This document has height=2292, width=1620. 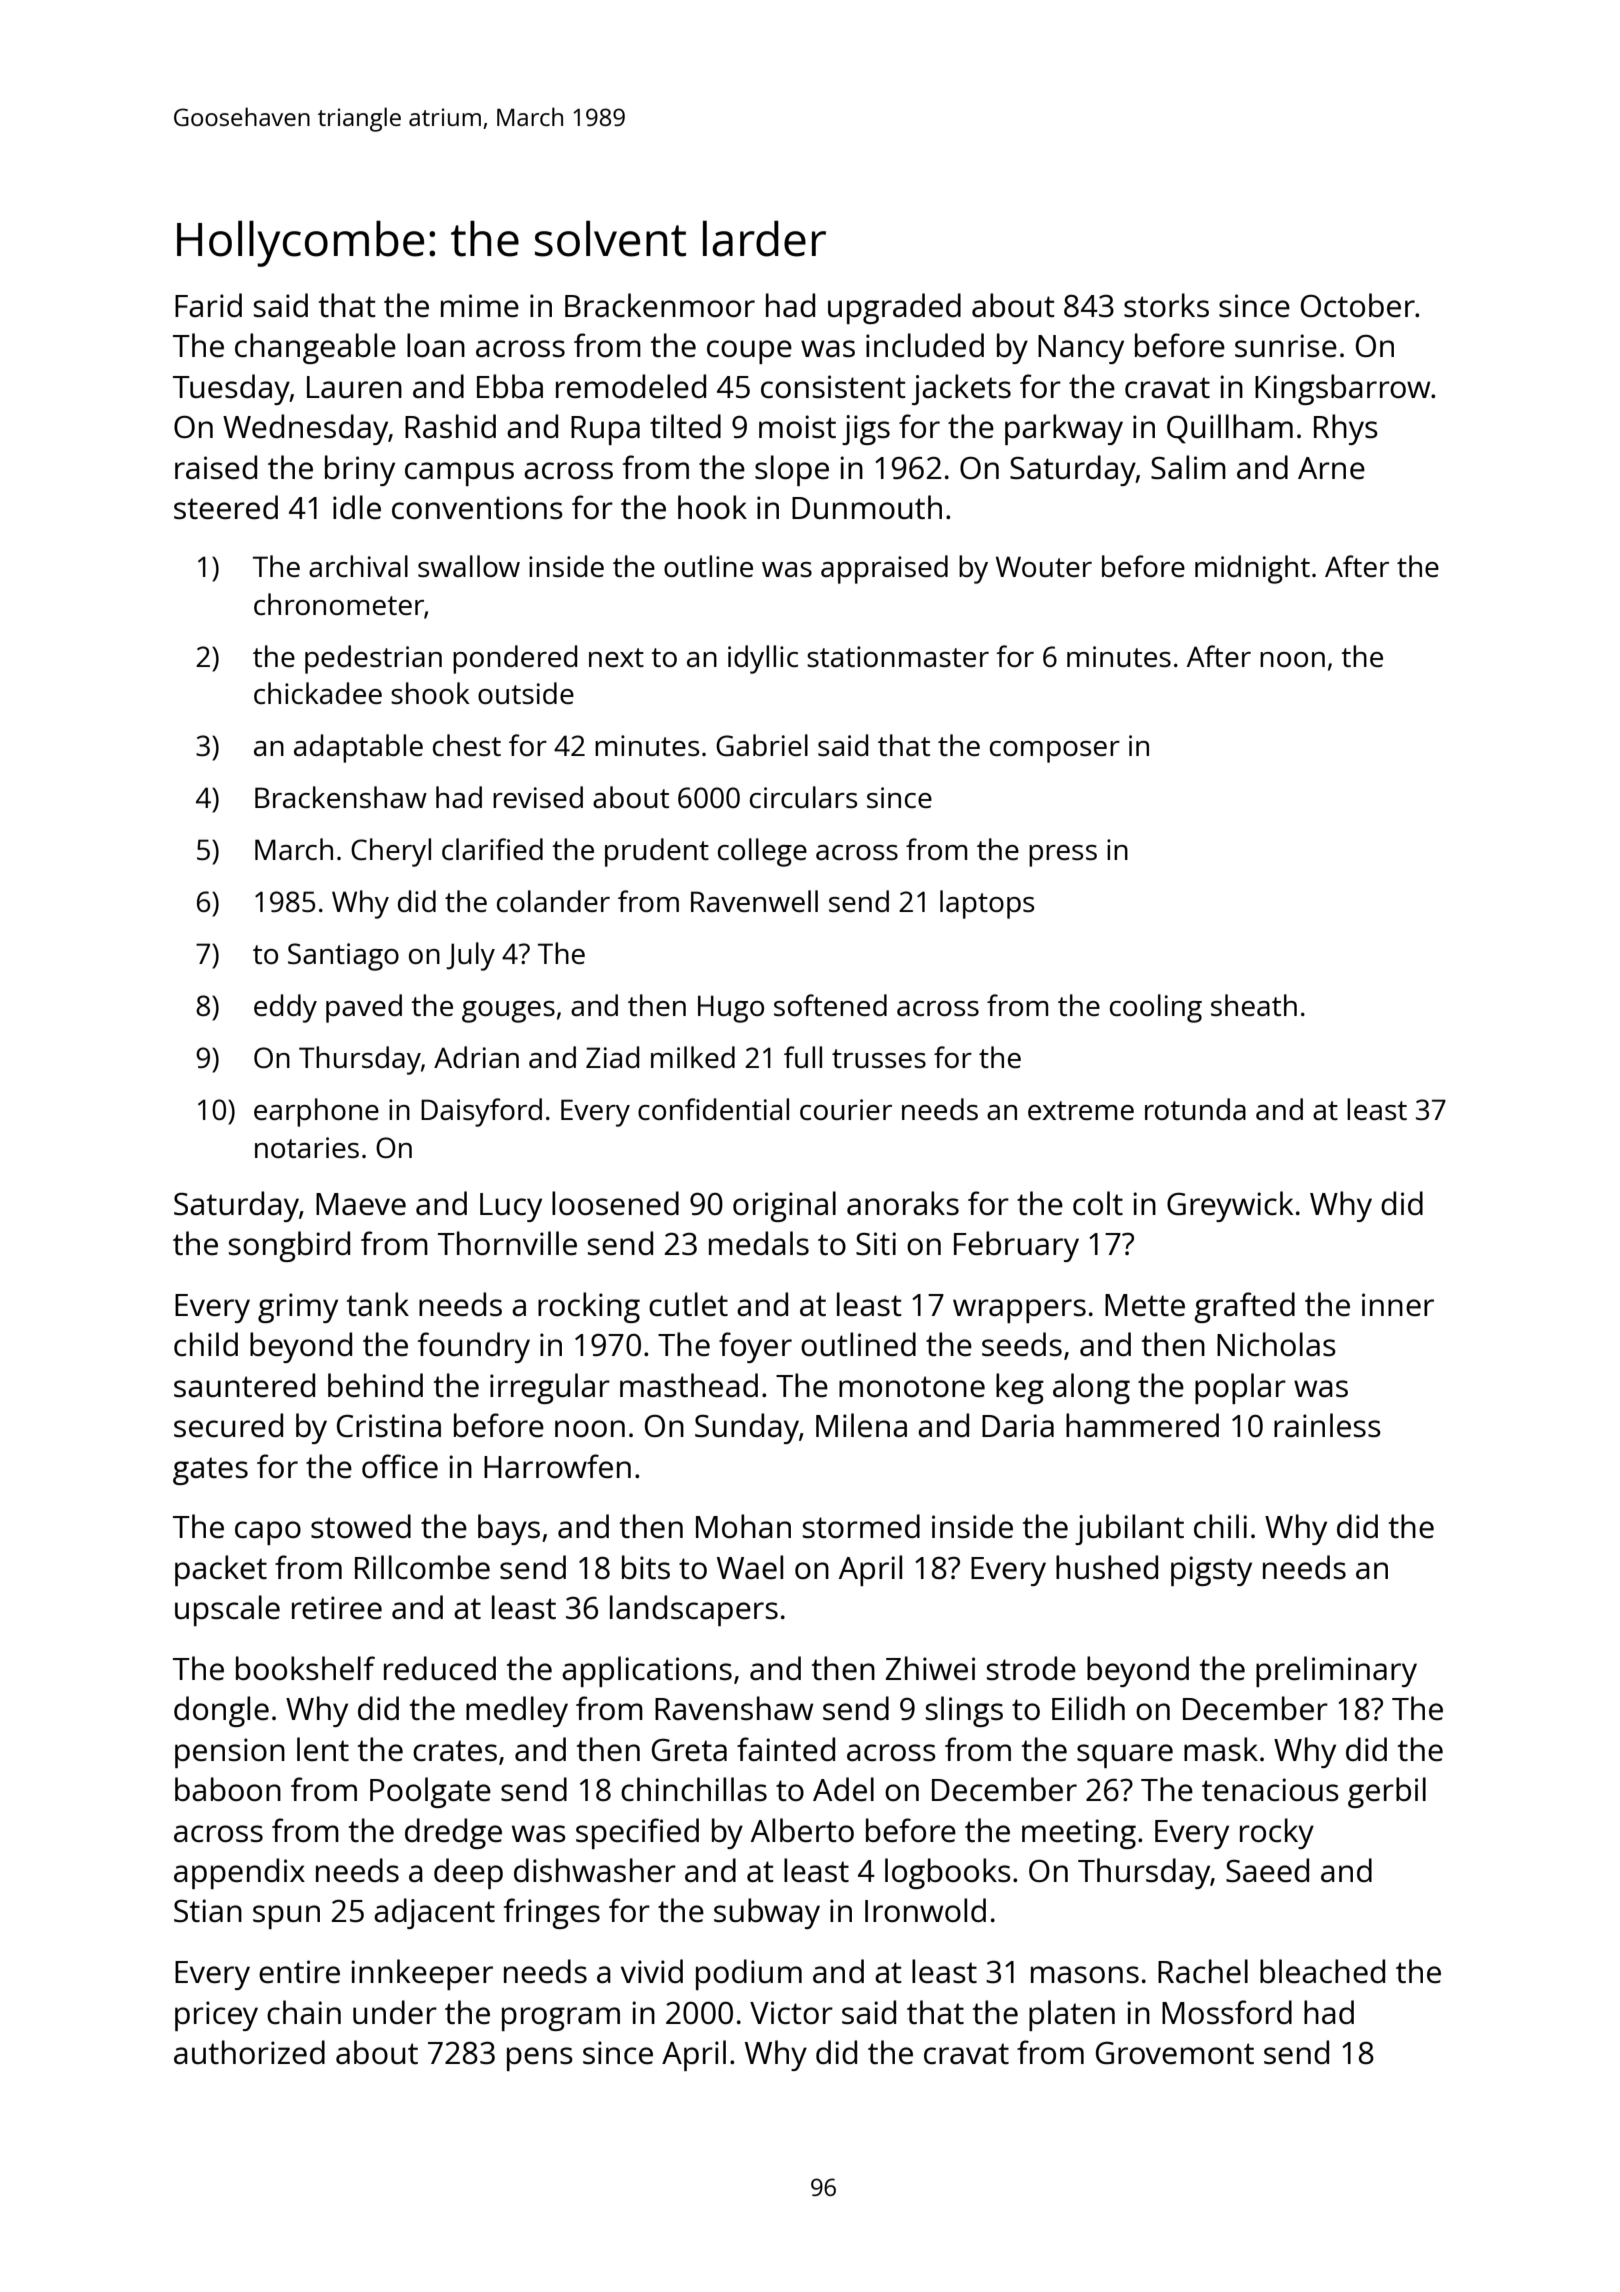 I want to click on preliminary, so click(x=1336, y=1671).
